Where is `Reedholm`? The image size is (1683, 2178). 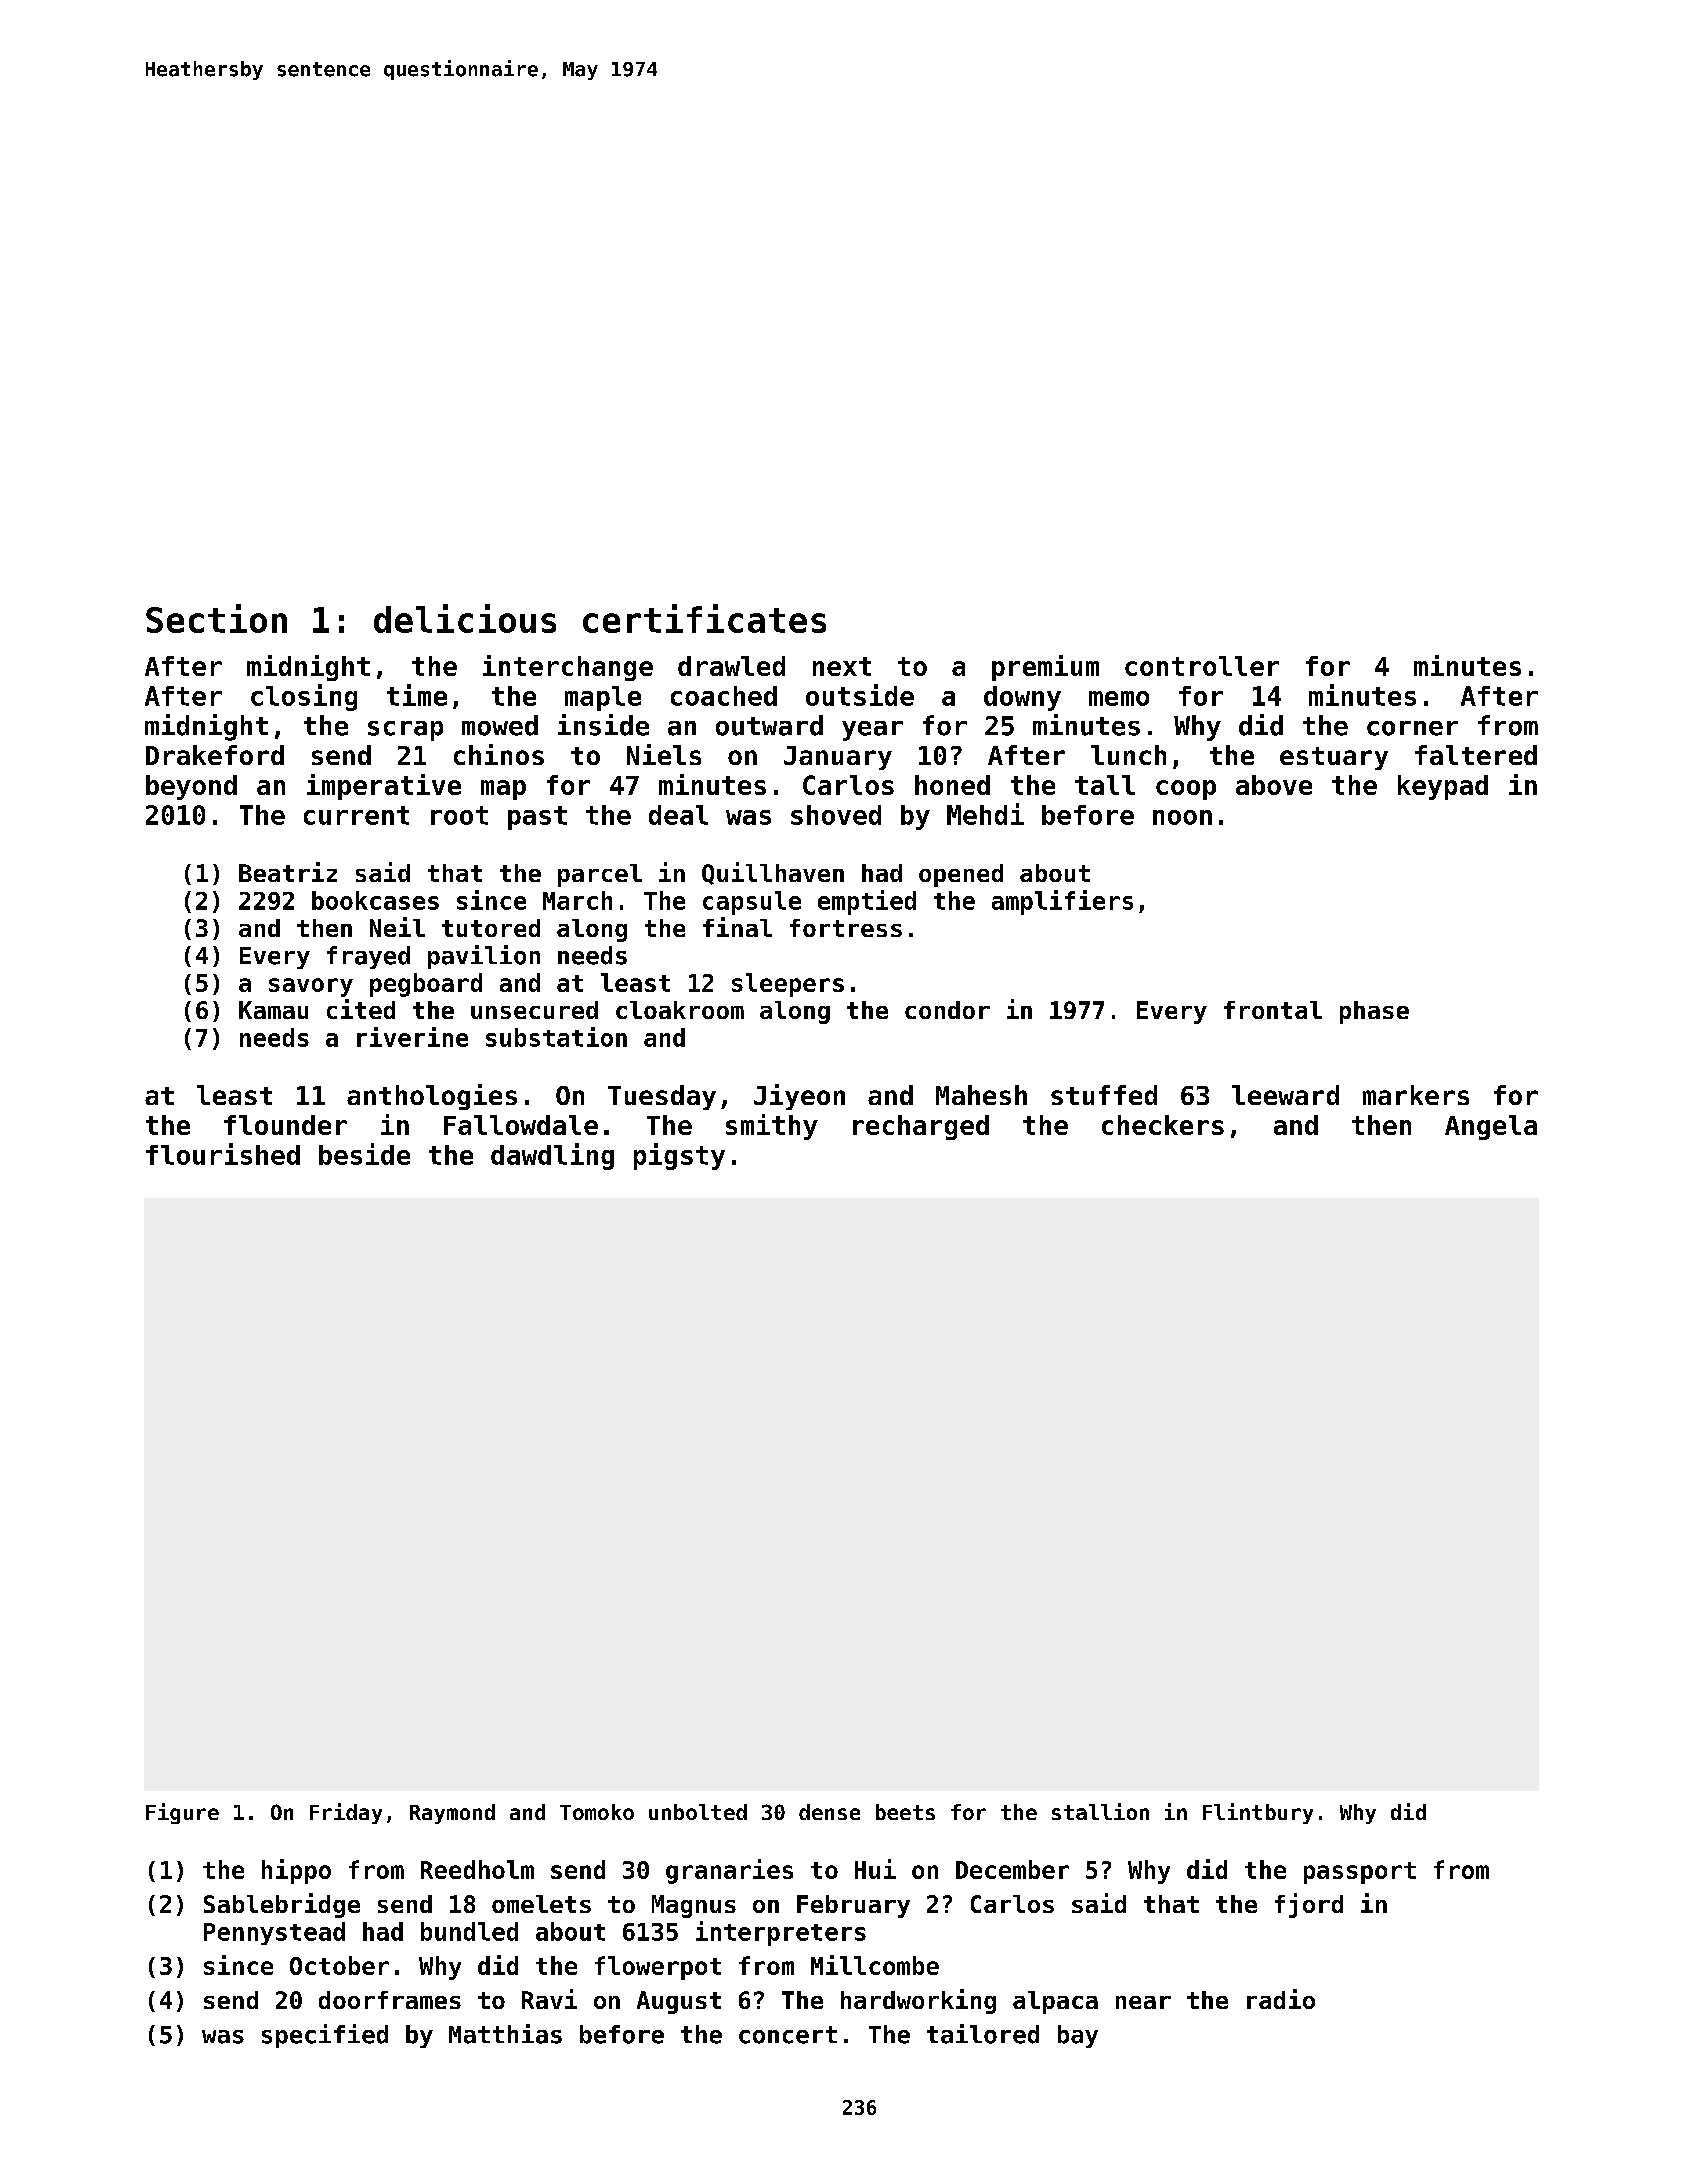 Reedholm is located at coordinates (477, 1869).
